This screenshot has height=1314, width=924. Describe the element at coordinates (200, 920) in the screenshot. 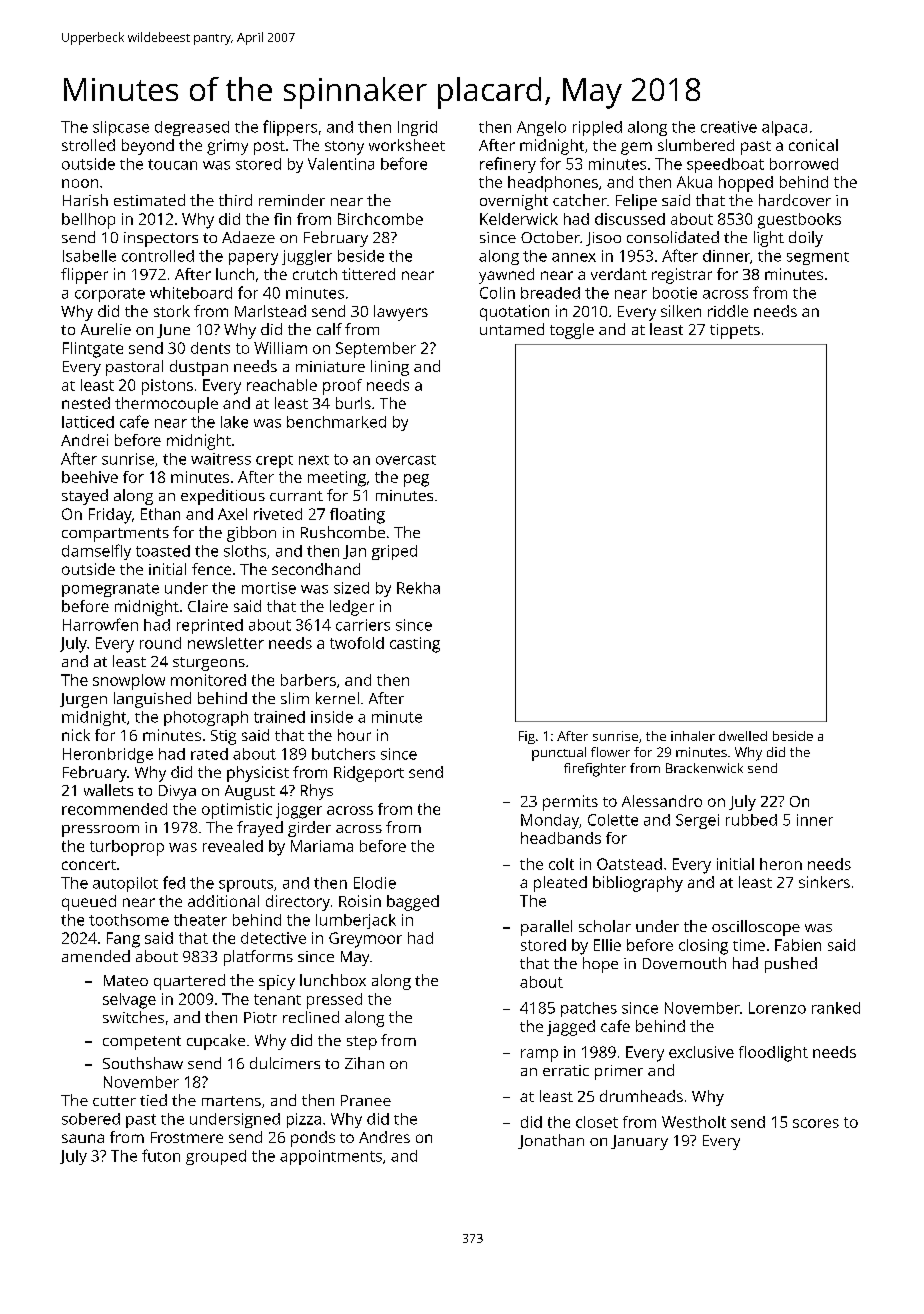

I see `theater` at that location.
